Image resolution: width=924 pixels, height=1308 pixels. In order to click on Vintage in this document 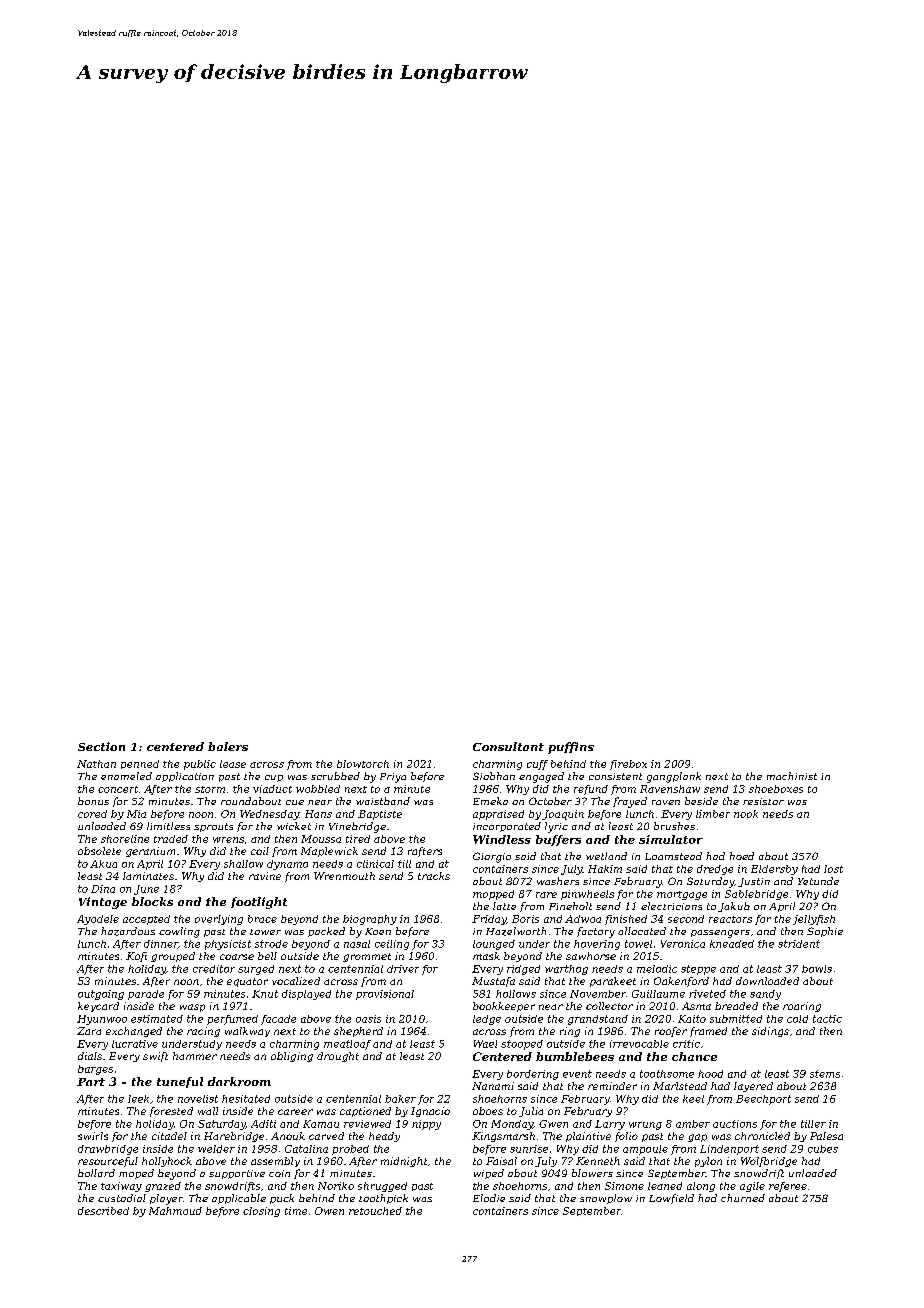, I will do `click(103, 903)`.
